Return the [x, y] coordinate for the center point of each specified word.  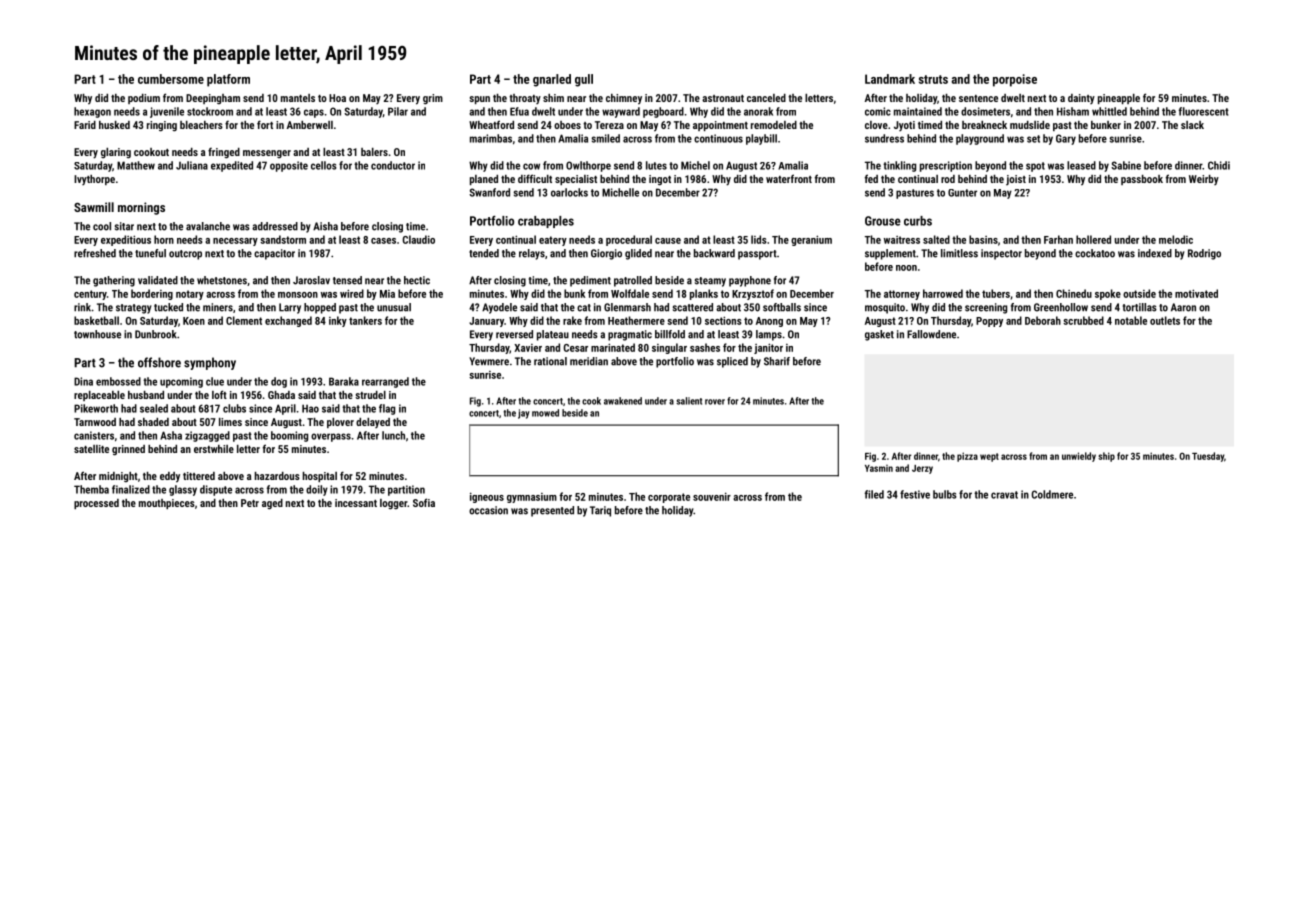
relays [532, 254]
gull [584, 80]
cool [102, 226]
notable [1131, 320]
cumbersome [171, 79]
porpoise [1015, 80]
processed [96, 504]
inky [338, 321]
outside [1139, 293]
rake [572, 320]
